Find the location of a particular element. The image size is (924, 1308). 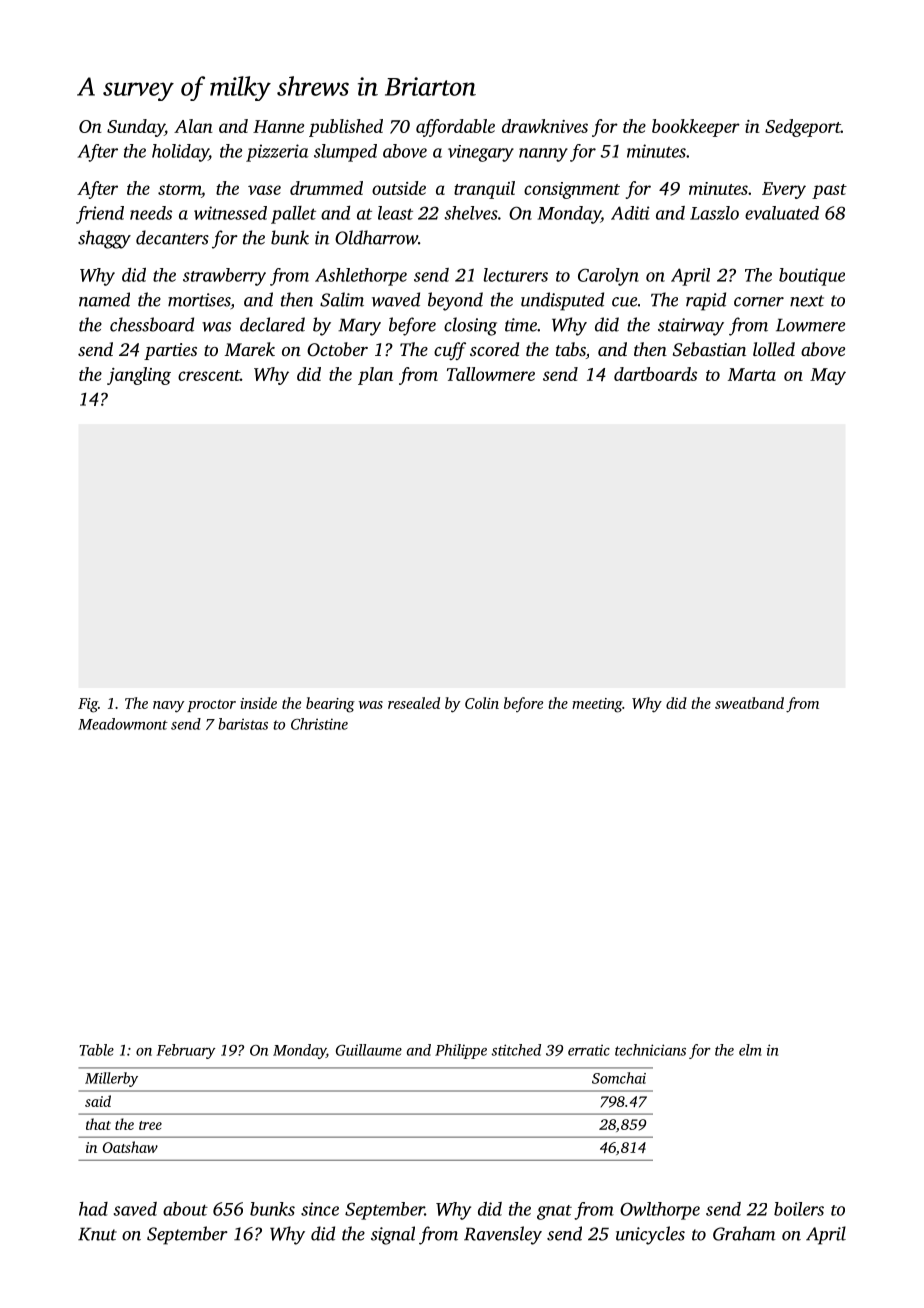

holiday is located at coordinates (180, 153).
